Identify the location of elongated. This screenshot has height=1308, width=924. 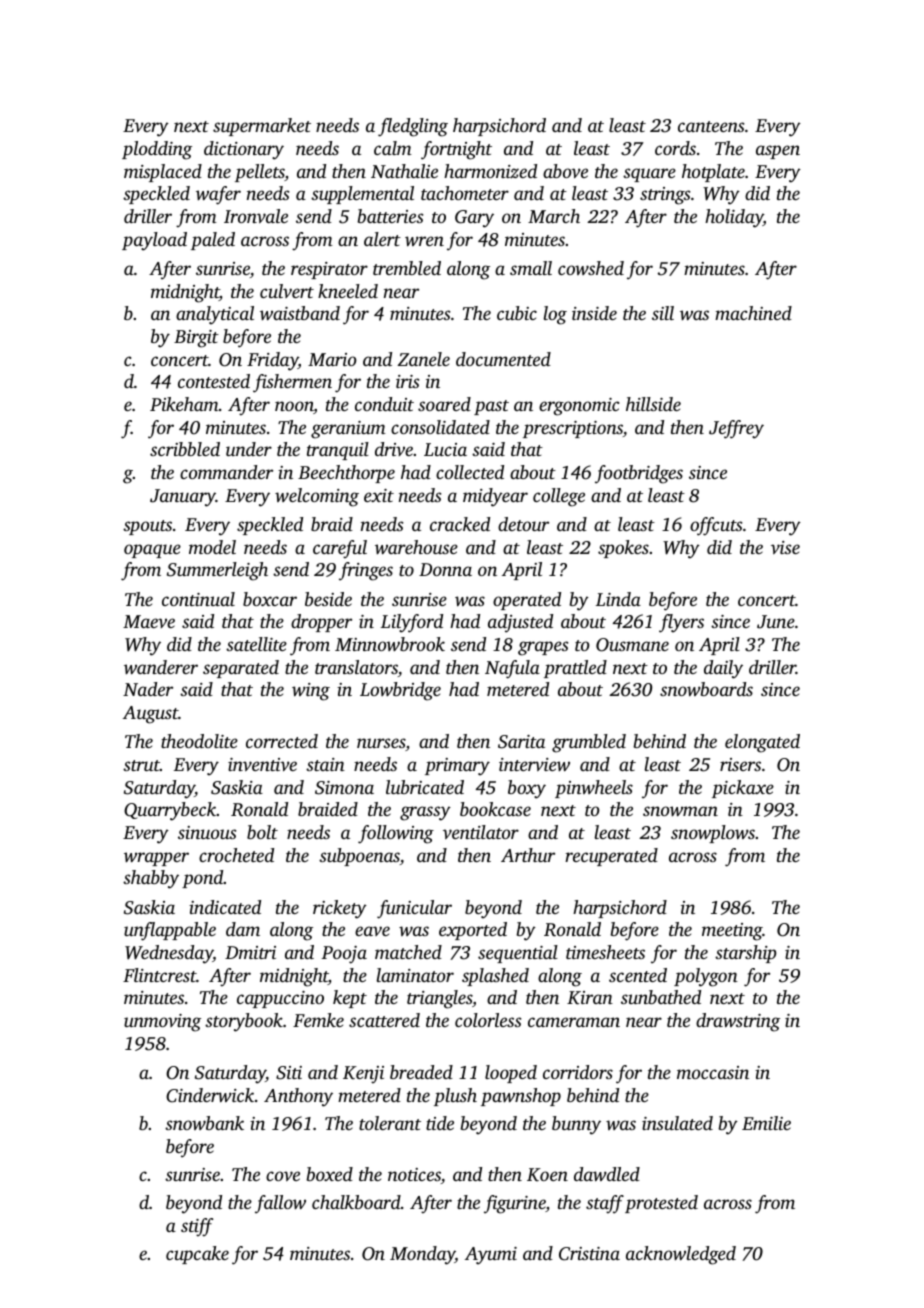
(762, 743).
